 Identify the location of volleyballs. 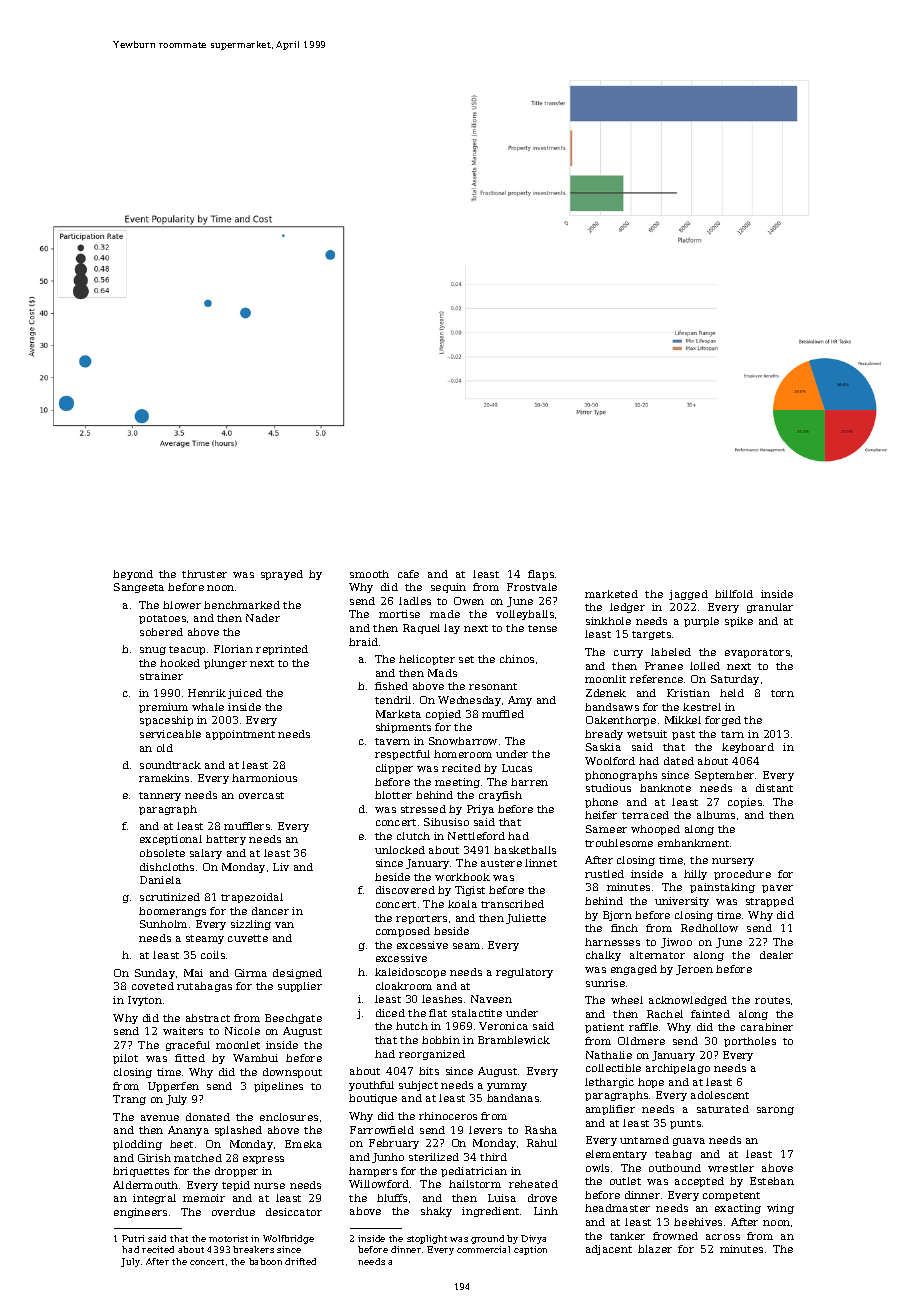
(525, 615).
